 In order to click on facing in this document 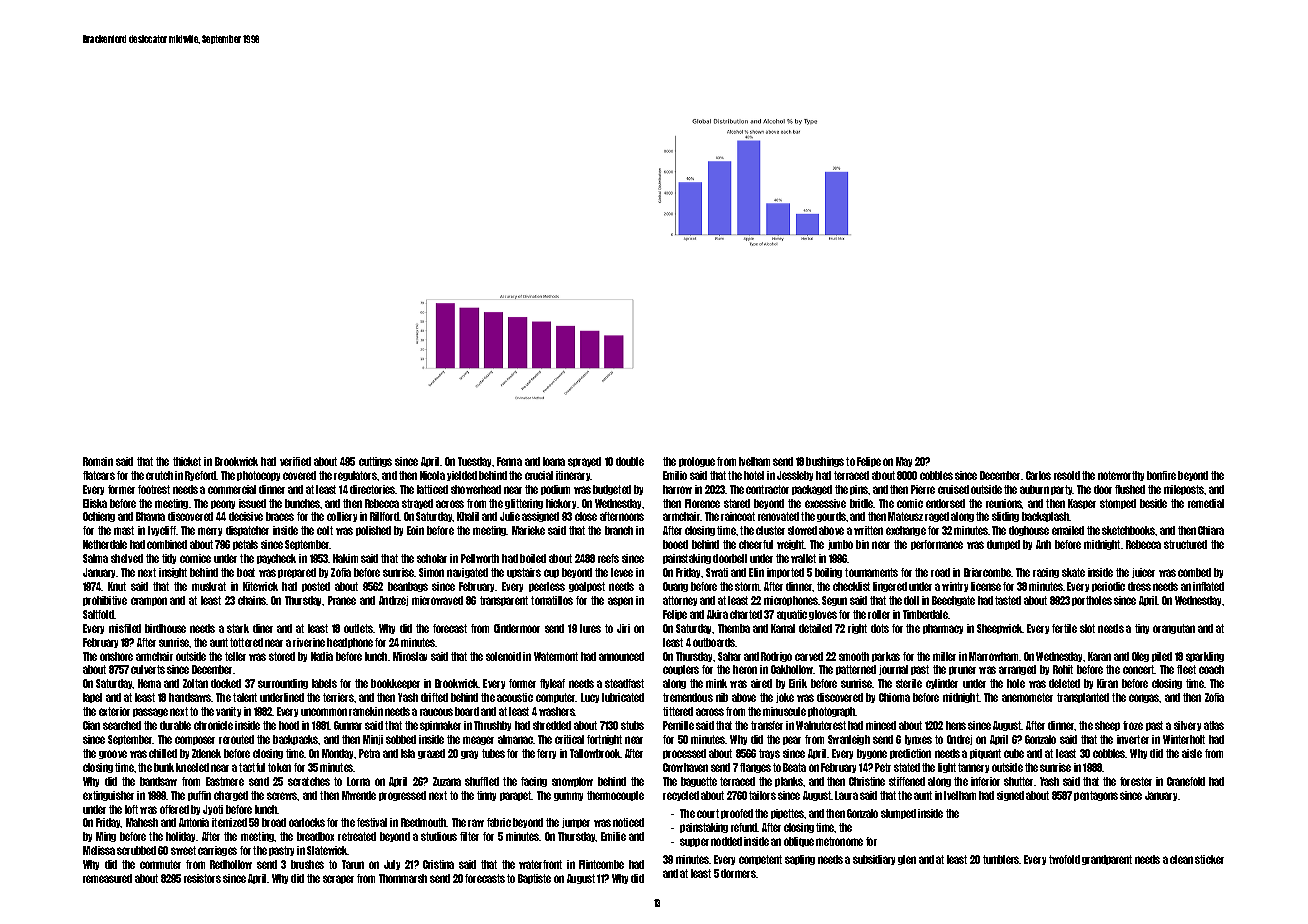, I will do `click(534, 782)`.
